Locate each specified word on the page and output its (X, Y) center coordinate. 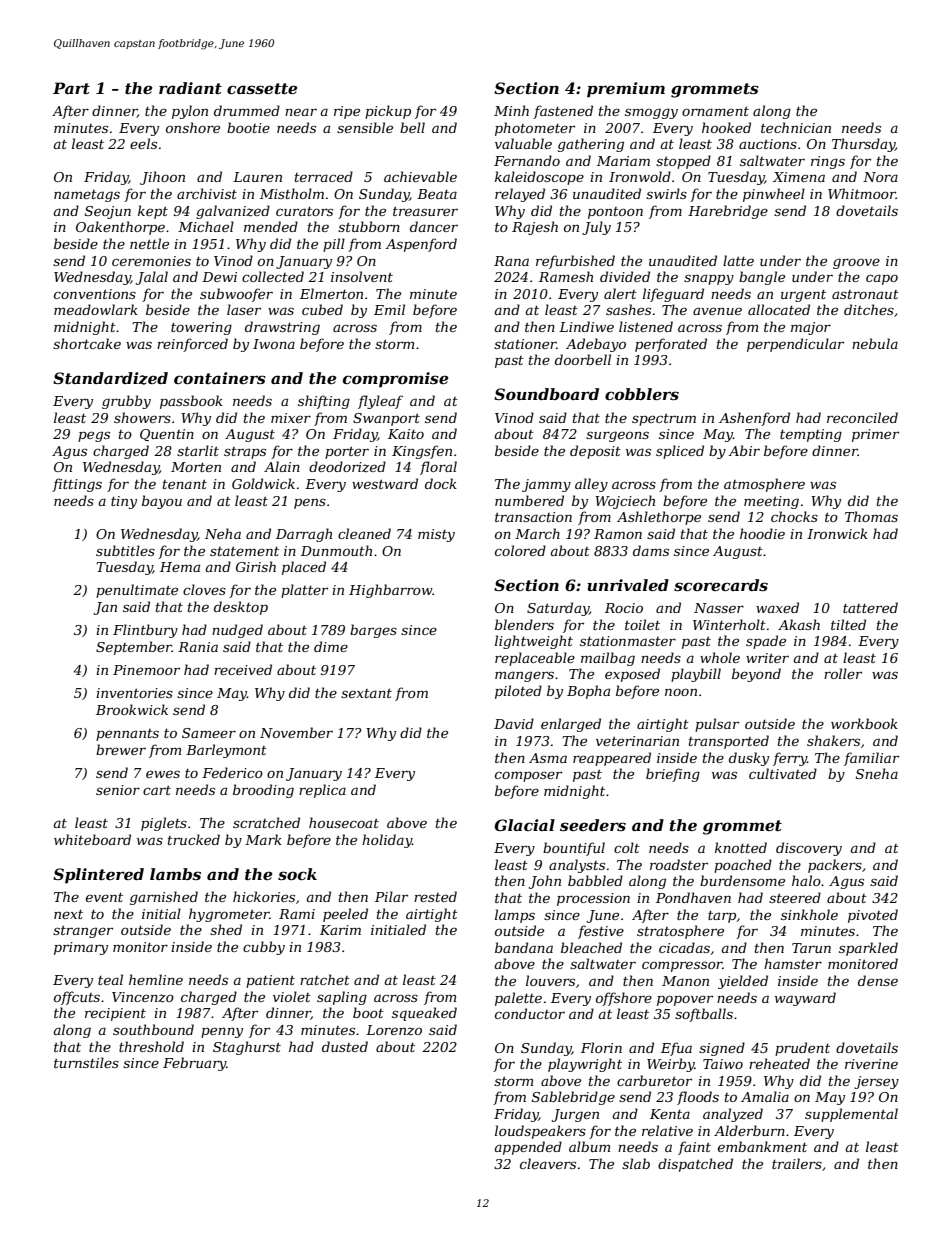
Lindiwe (586, 326)
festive (601, 932)
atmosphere (764, 485)
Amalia (765, 1096)
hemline (156, 979)
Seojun (108, 212)
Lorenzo (394, 1030)
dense (878, 980)
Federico (232, 772)
